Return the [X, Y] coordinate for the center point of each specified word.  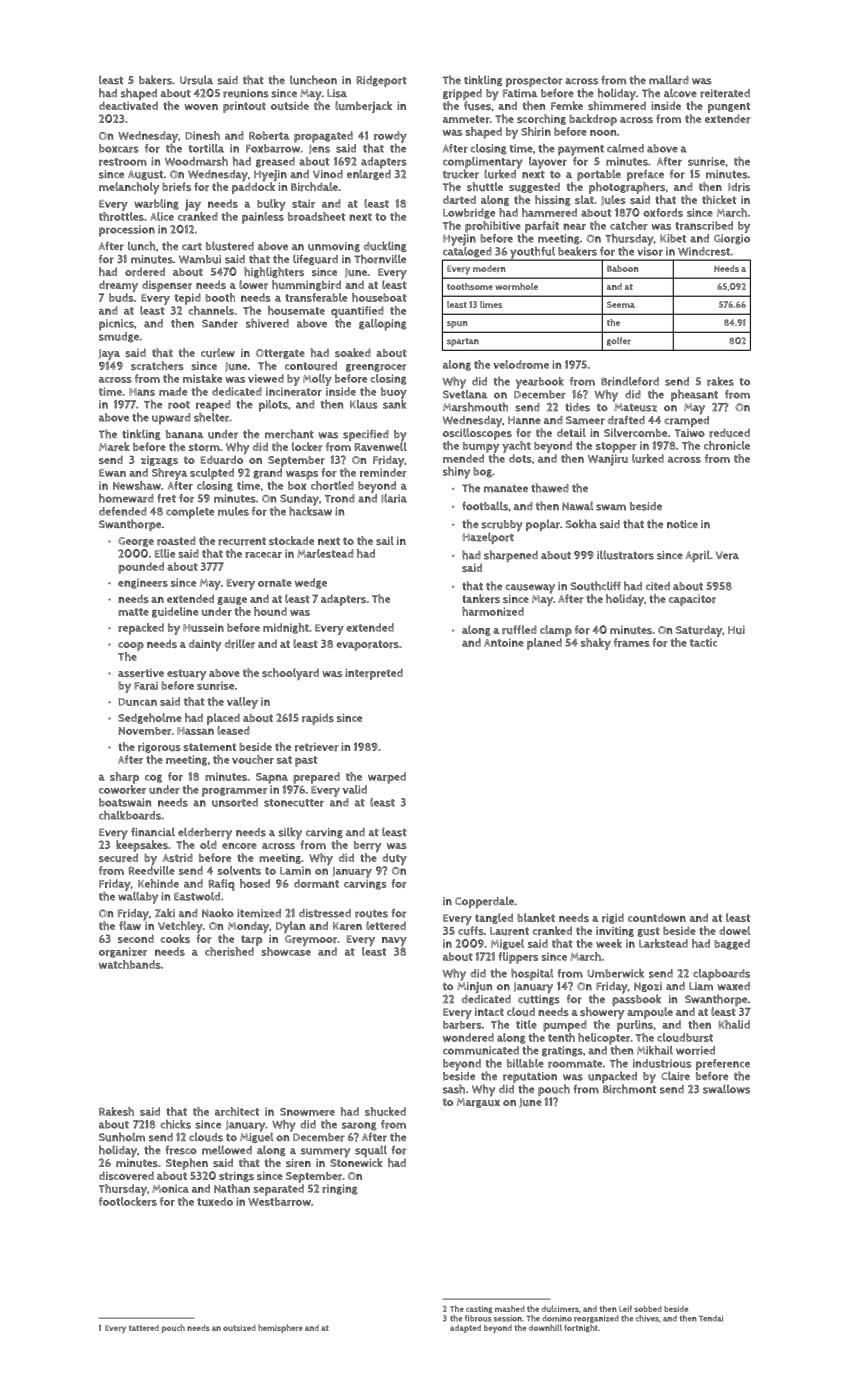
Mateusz [635, 407]
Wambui [200, 259]
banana [185, 434]
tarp [251, 940]
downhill [545, 1327]
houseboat [379, 297]
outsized [239, 1328]
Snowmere [307, 1112]
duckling [385, 246]
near [574, 226]
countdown [657, 917]
